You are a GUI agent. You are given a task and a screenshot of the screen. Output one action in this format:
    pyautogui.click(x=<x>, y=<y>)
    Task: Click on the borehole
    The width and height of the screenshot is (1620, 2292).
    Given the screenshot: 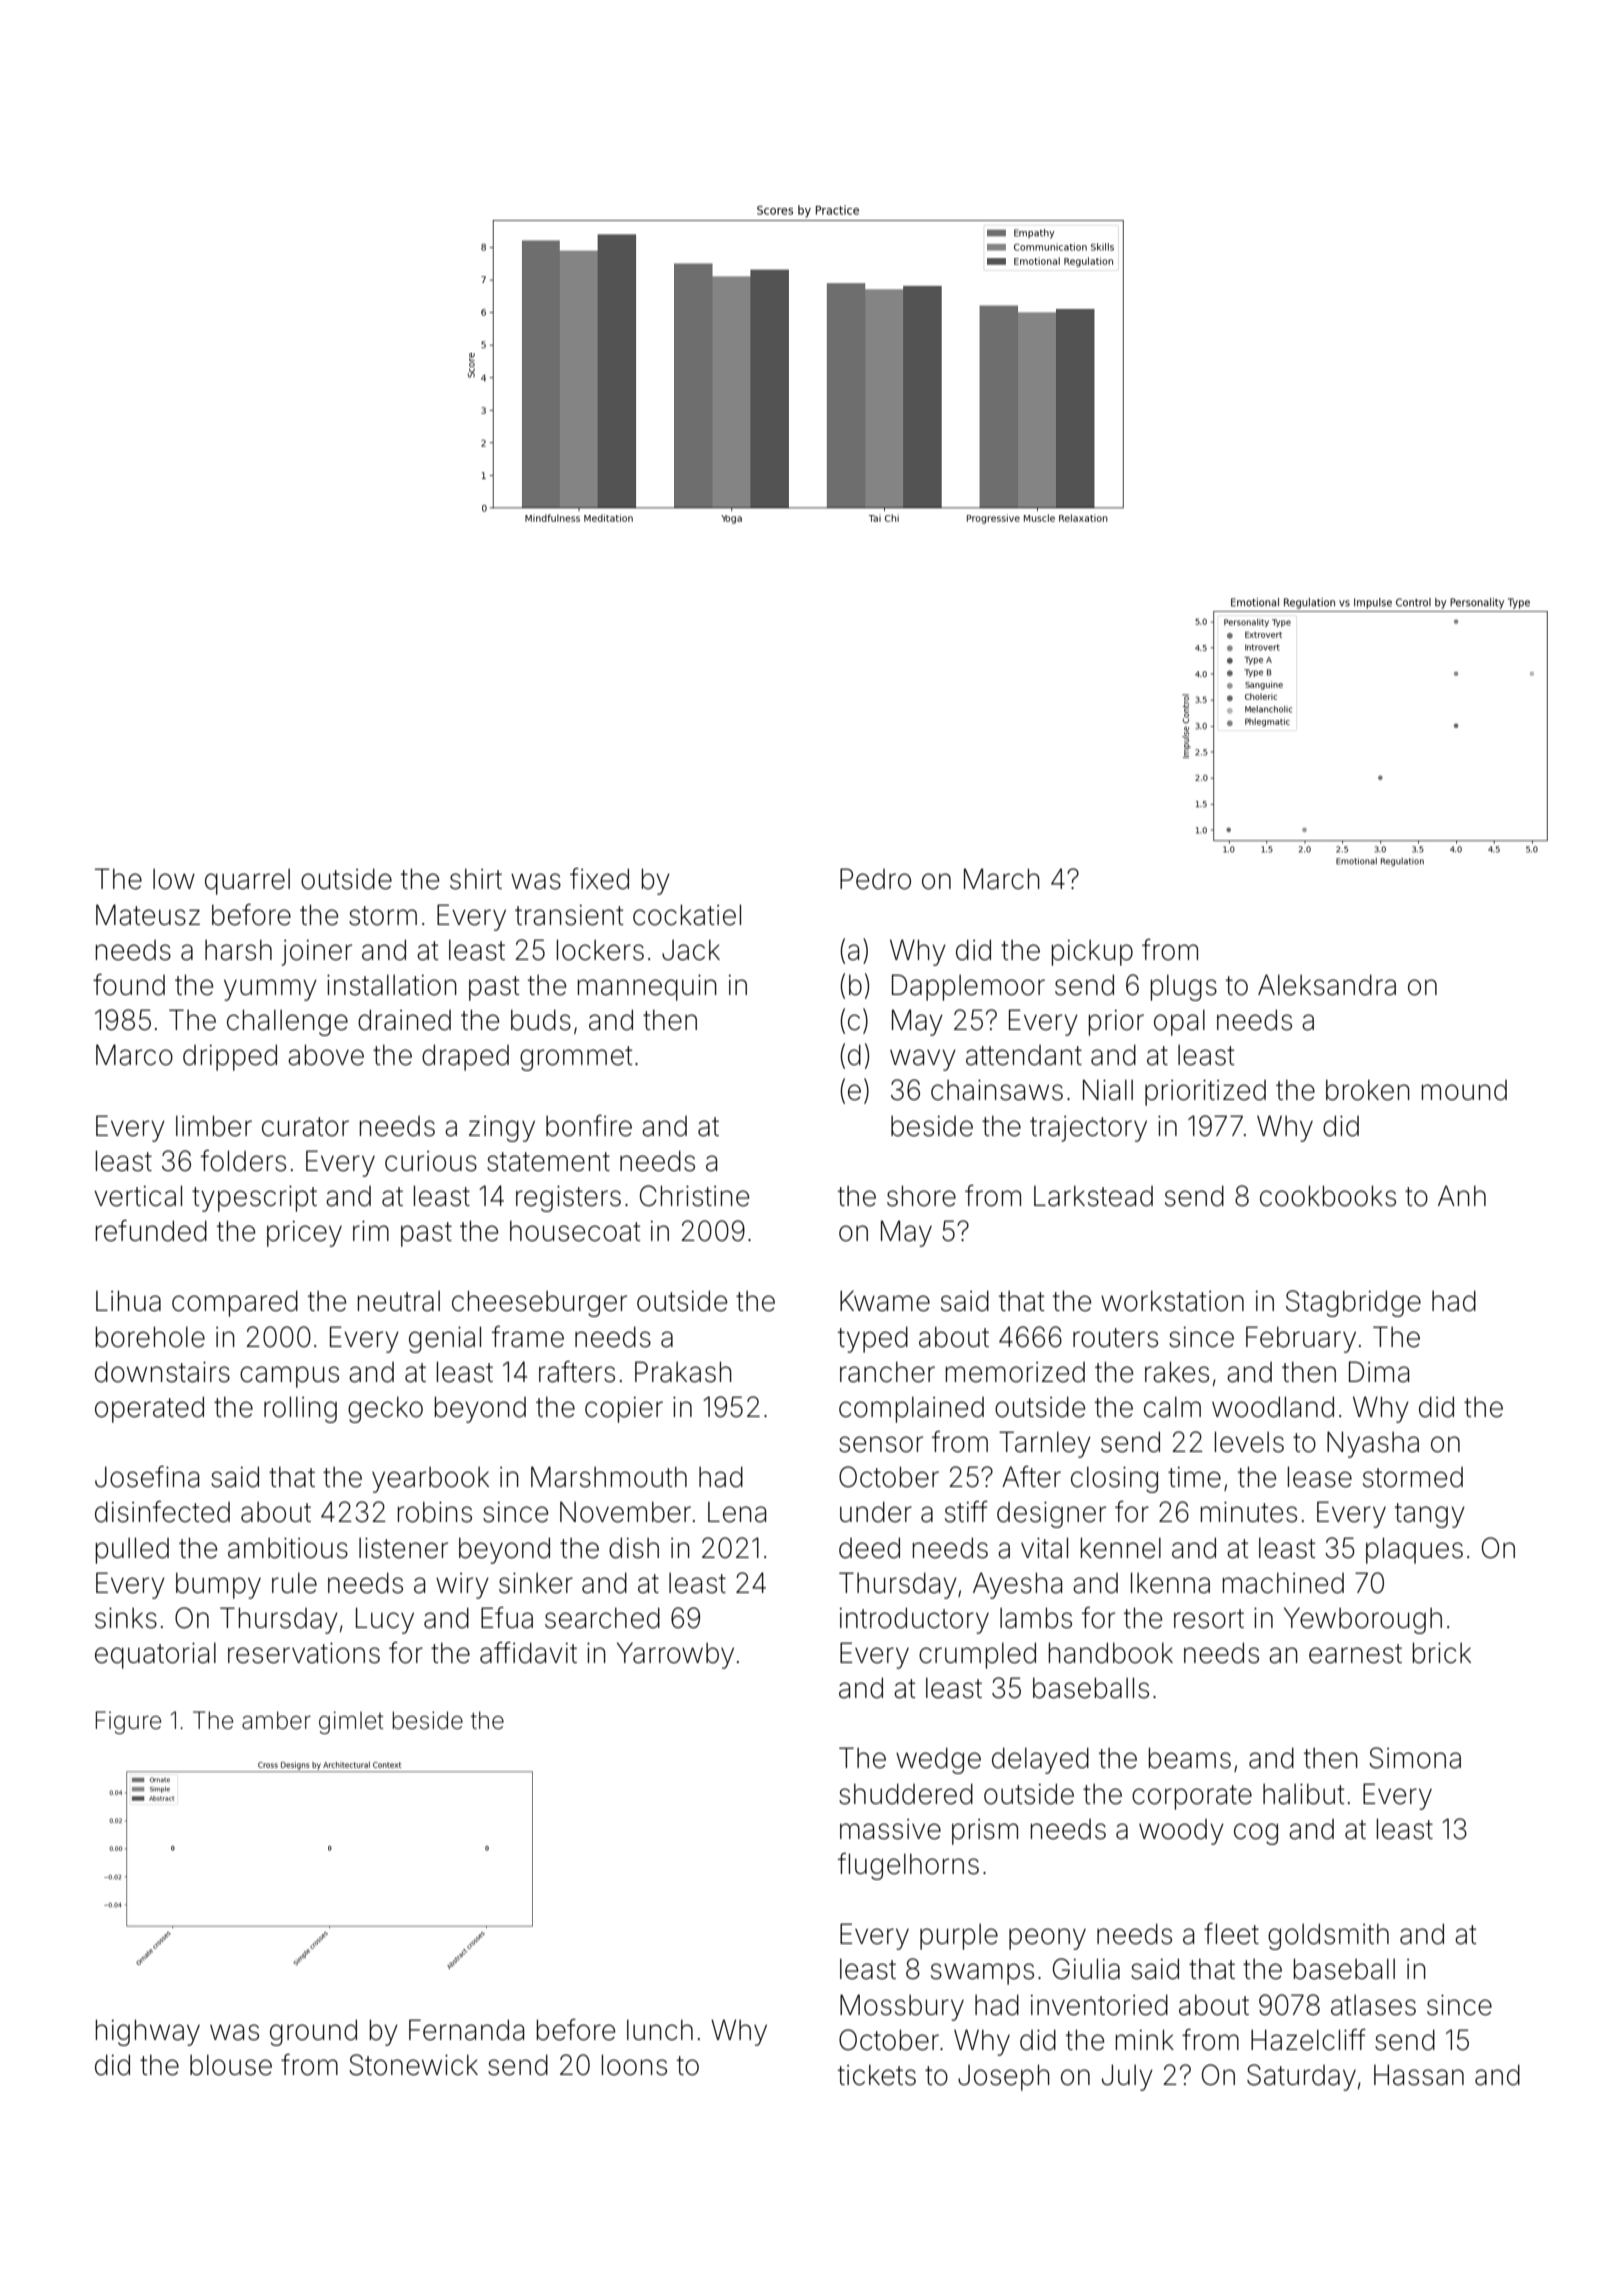 What is the action you would take?
    pyautogui.click(x=150, y=1337)
